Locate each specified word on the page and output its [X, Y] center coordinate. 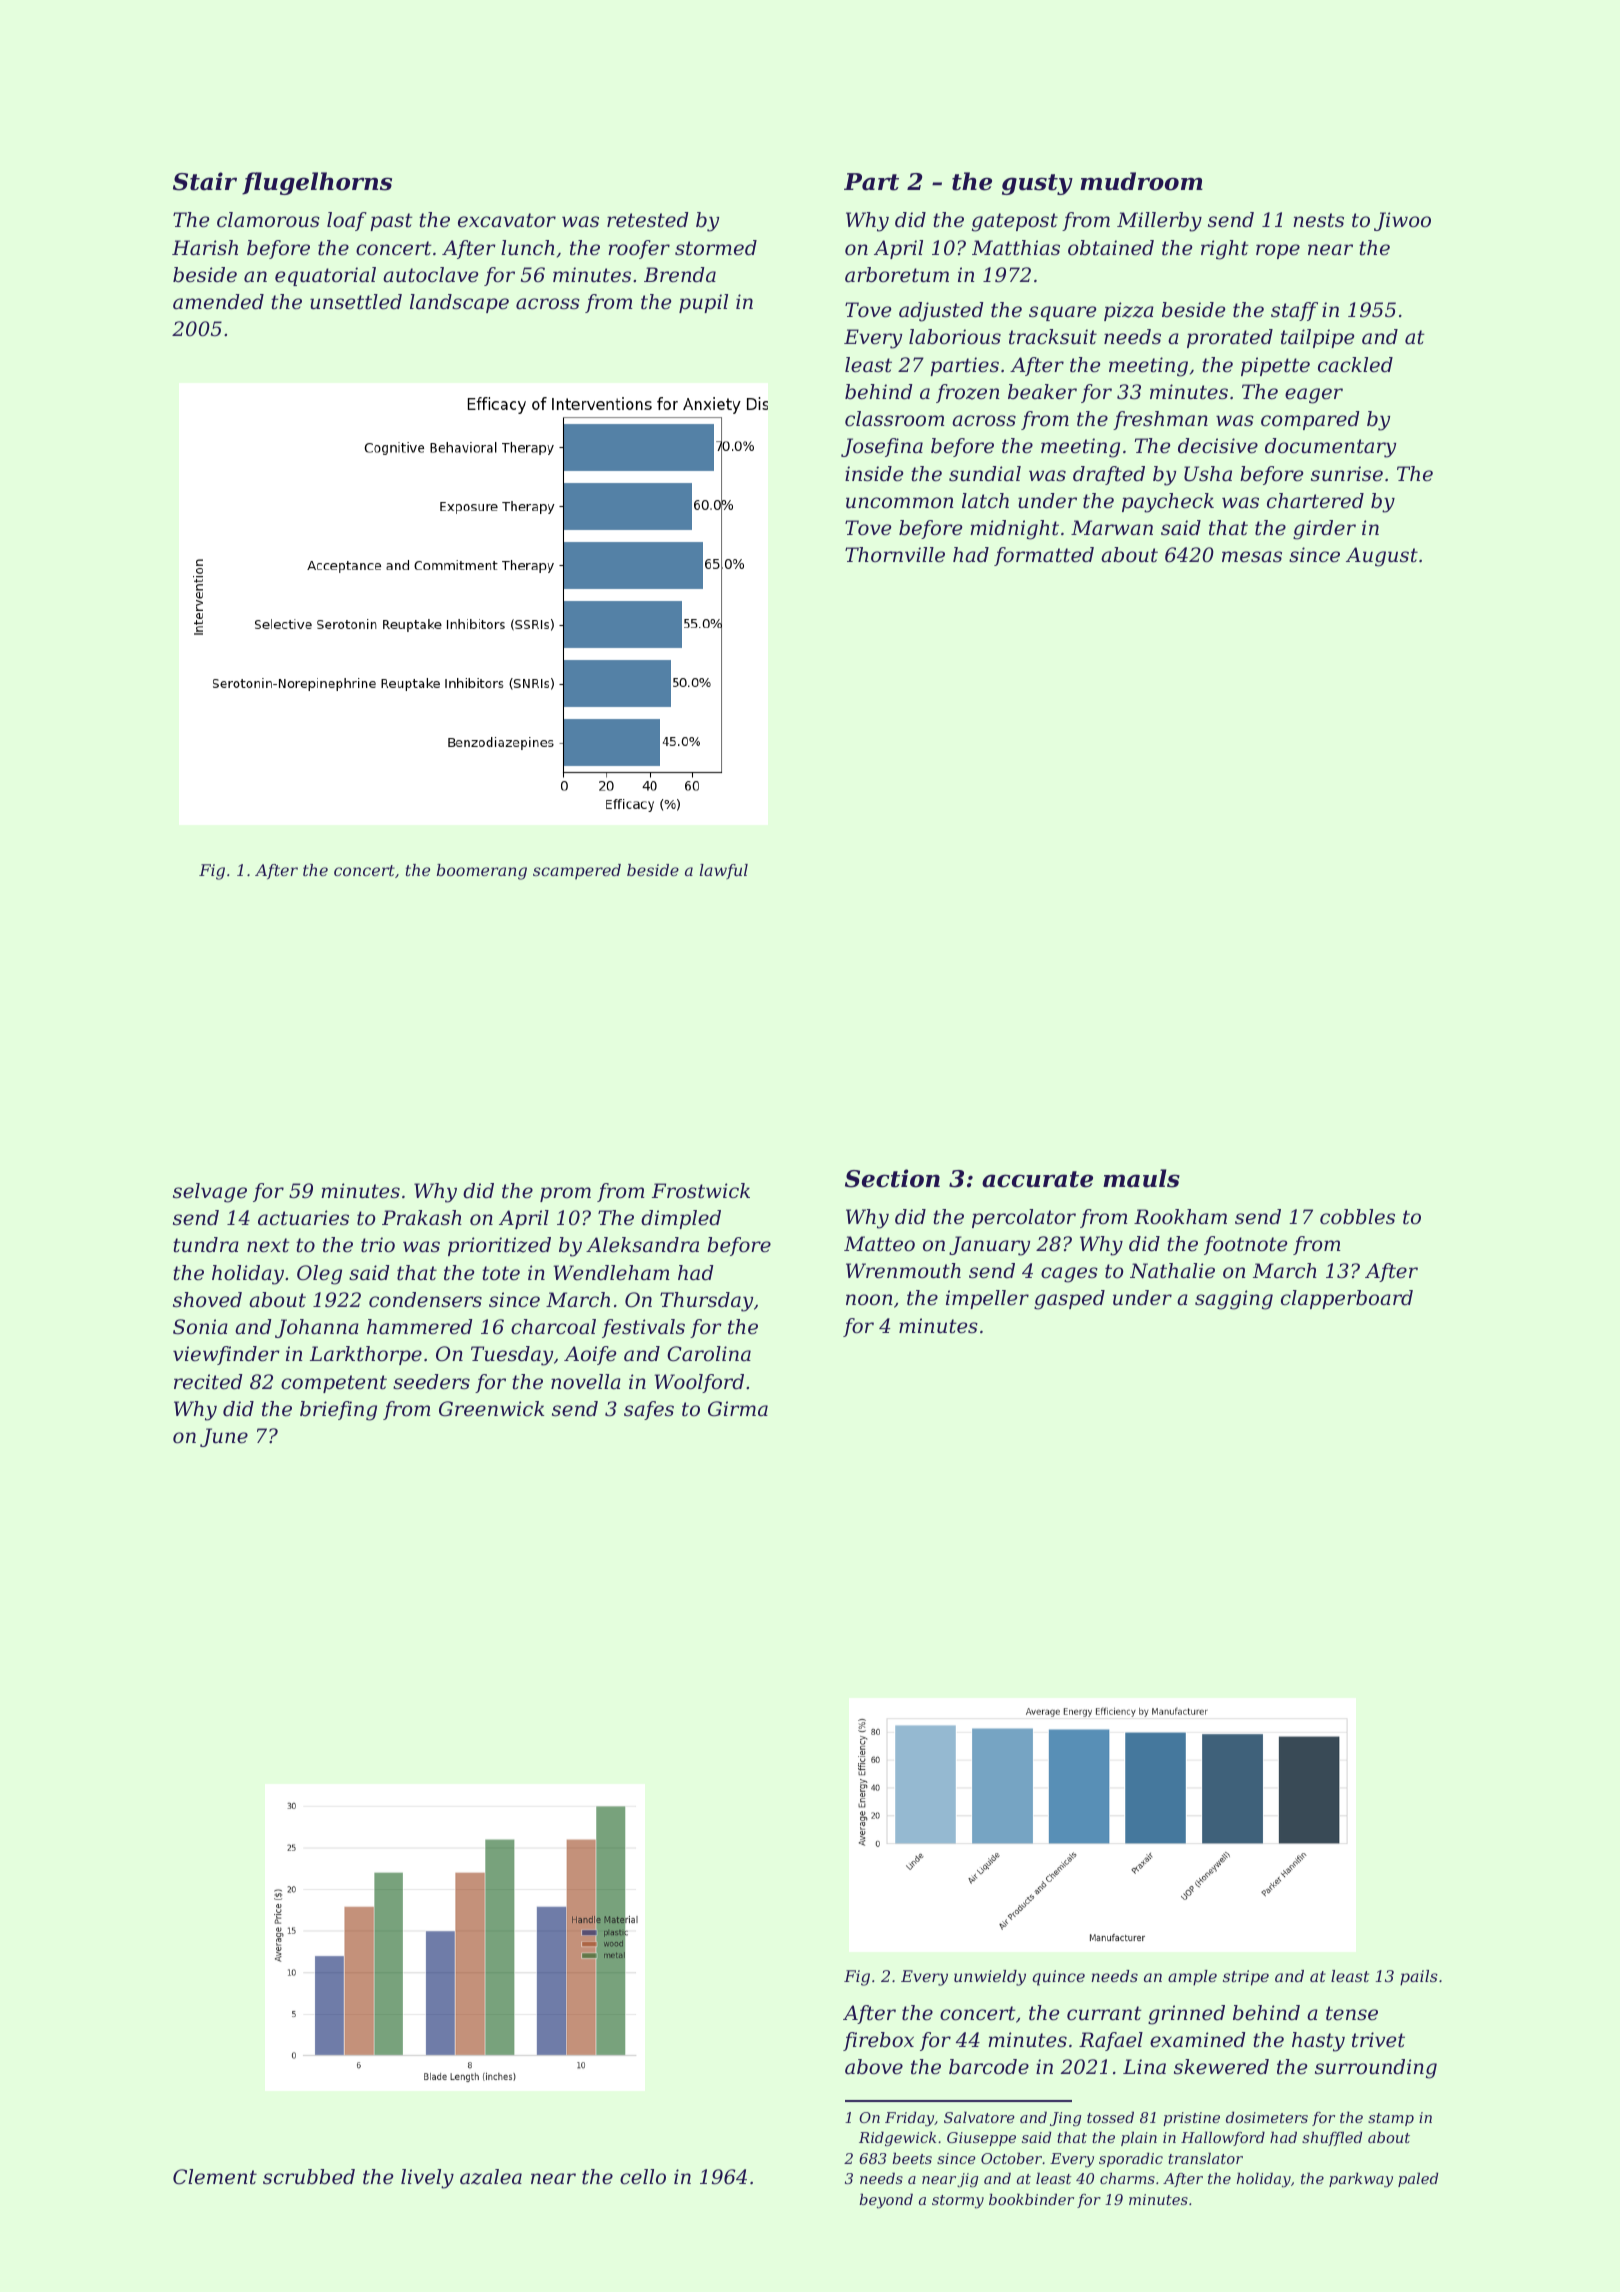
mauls [1141, 1178]
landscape [459, 303]
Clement [215, 2177]
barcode [989, 2067]
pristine [1191, 2119]
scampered [577, 872]
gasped [1069, 1300]
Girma [738, 1409]
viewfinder [226, 1355]
